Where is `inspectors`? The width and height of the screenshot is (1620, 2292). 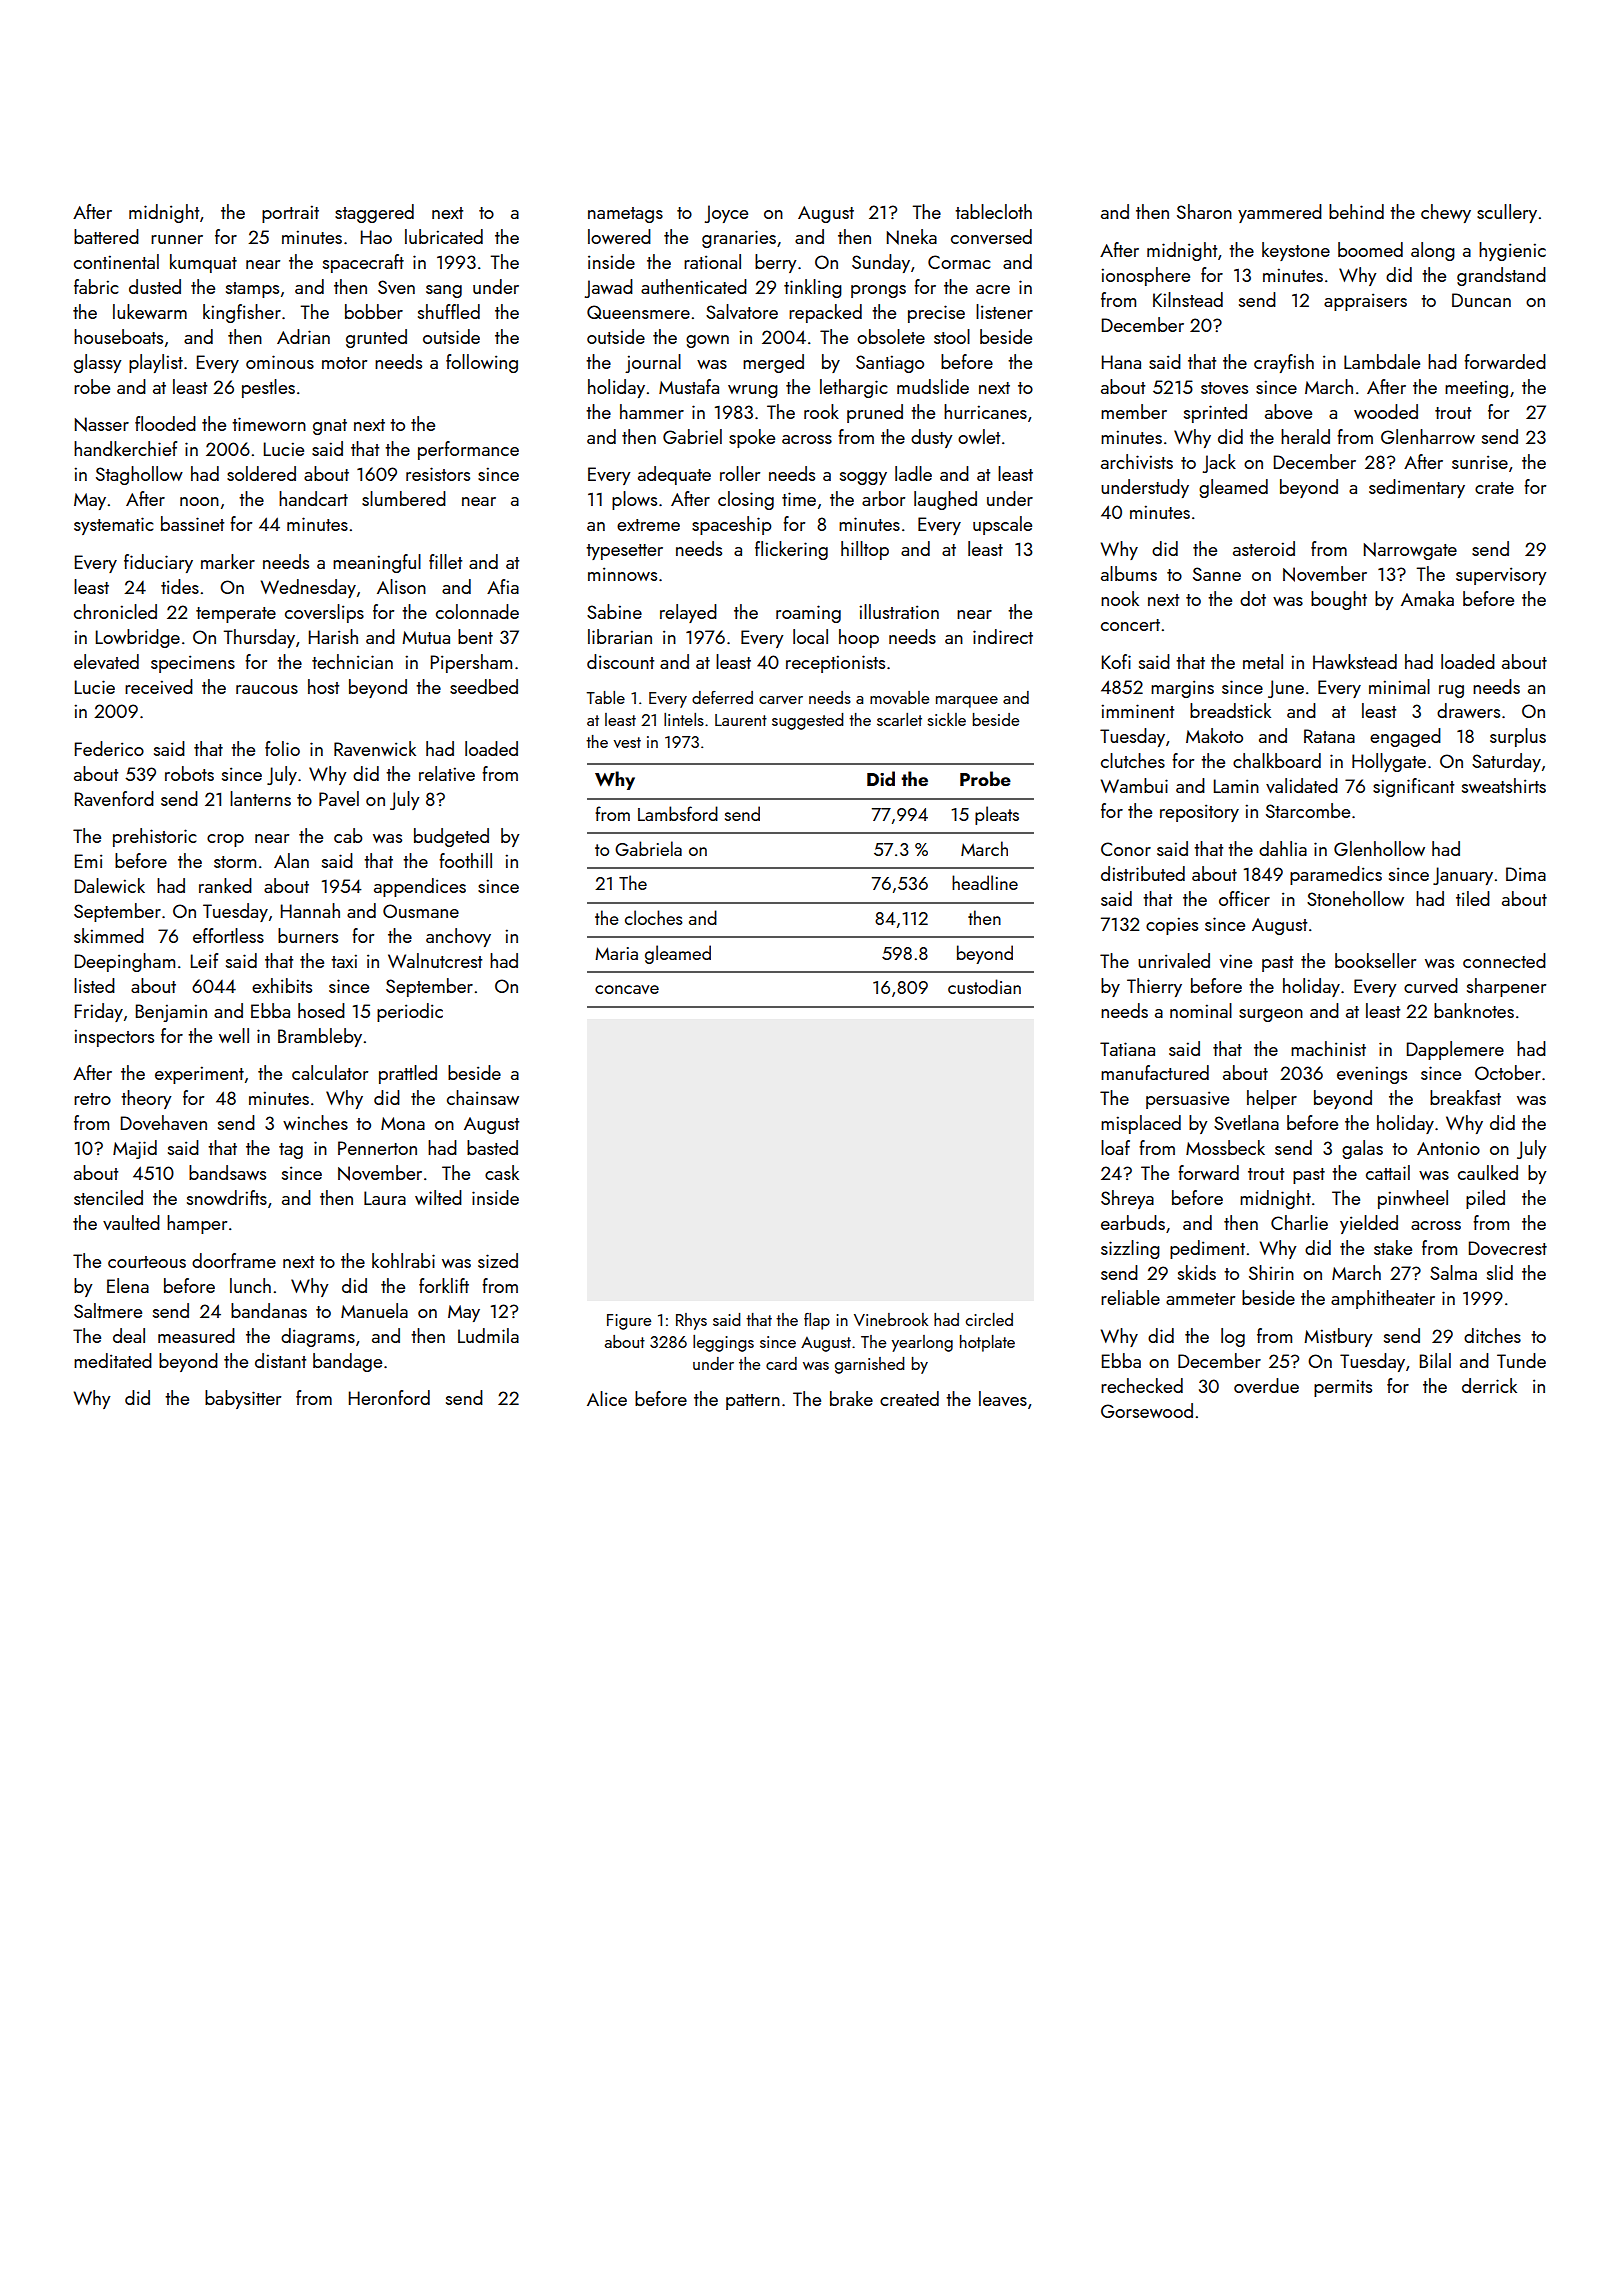
inspectors is located at coordinates (114, 1038).
